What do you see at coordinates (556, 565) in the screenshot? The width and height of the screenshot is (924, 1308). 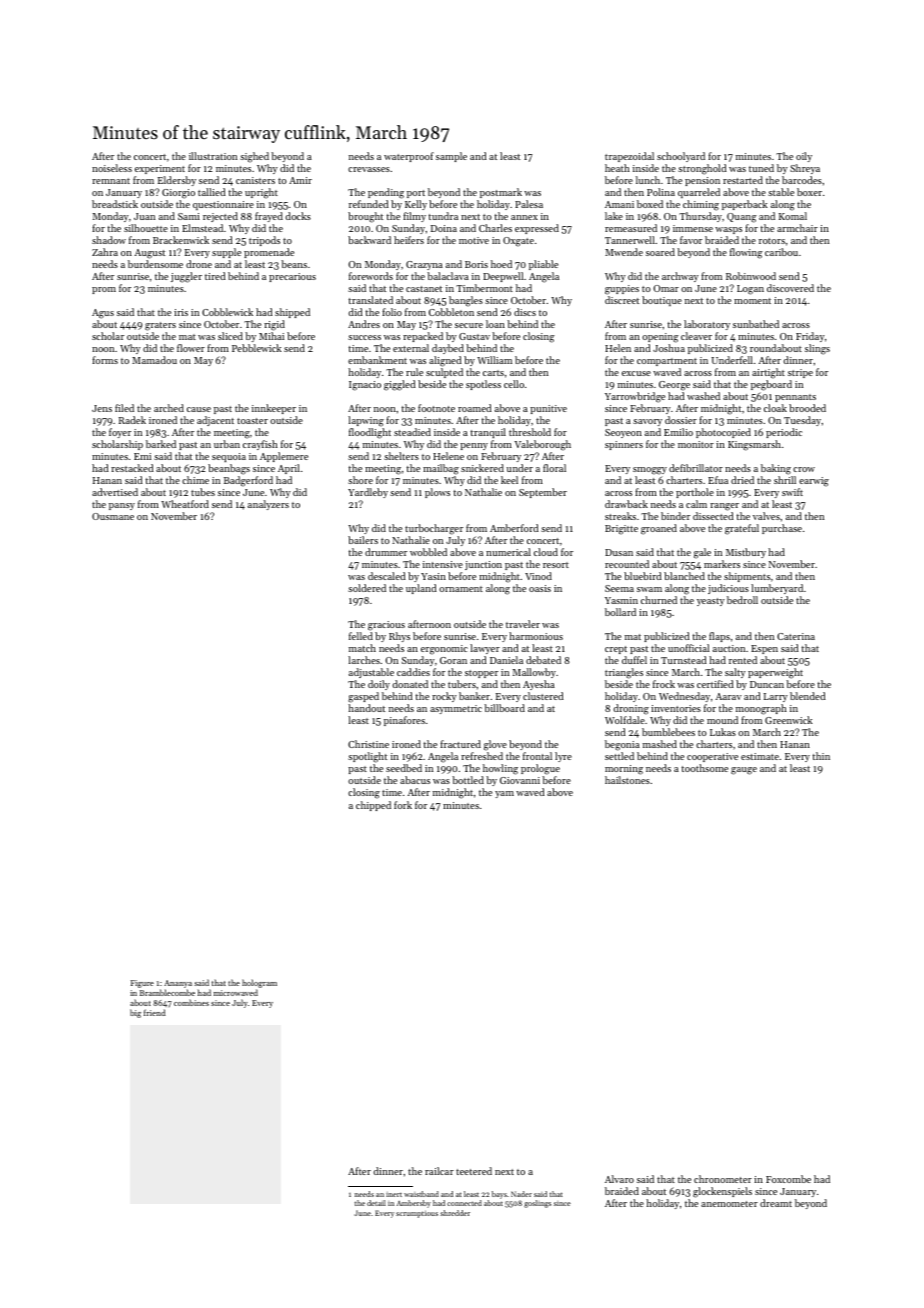 I see `resort` at bounding box center [556, 565].
